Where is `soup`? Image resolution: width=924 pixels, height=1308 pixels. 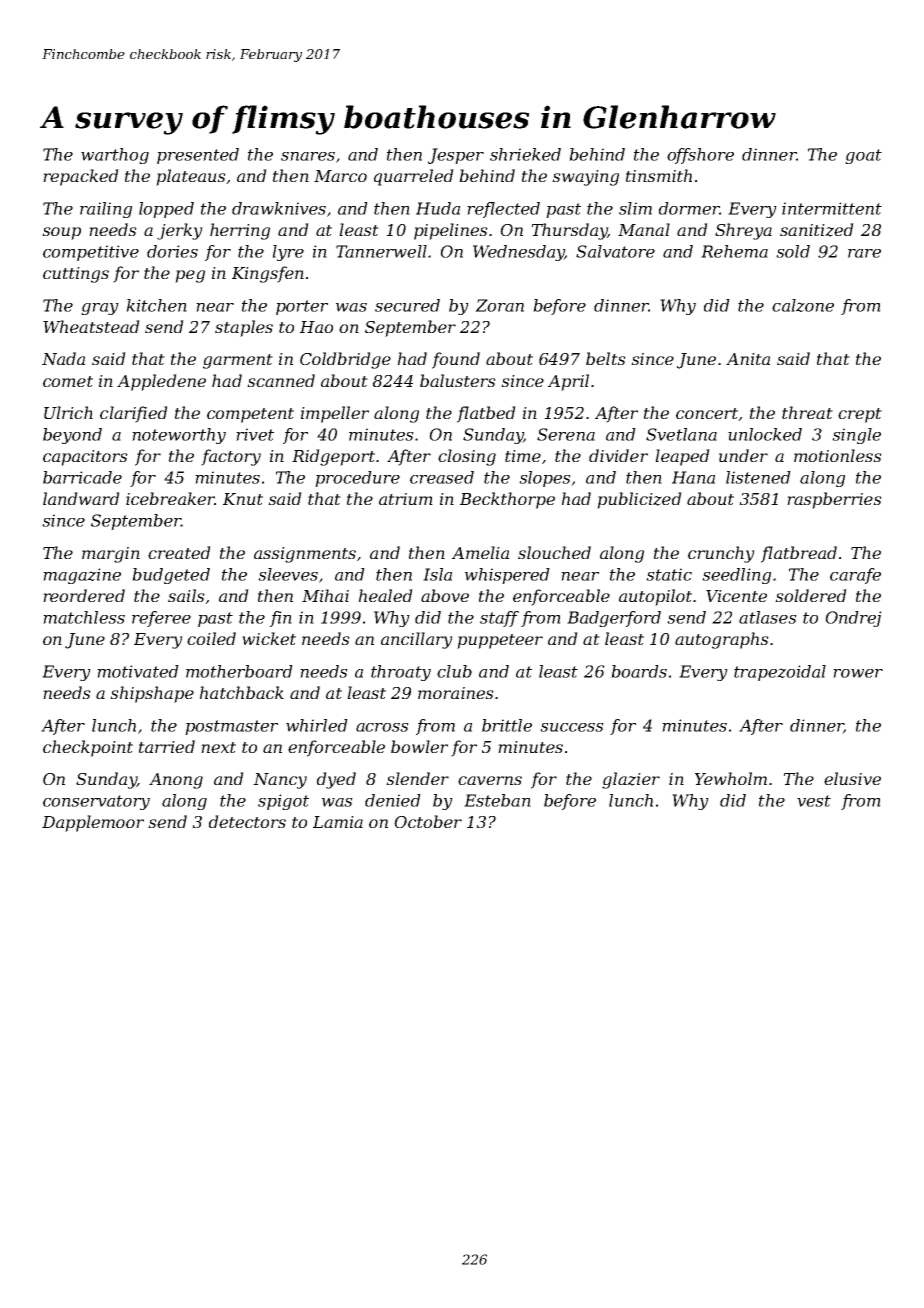
soup is located at coordinates (61, 233).
